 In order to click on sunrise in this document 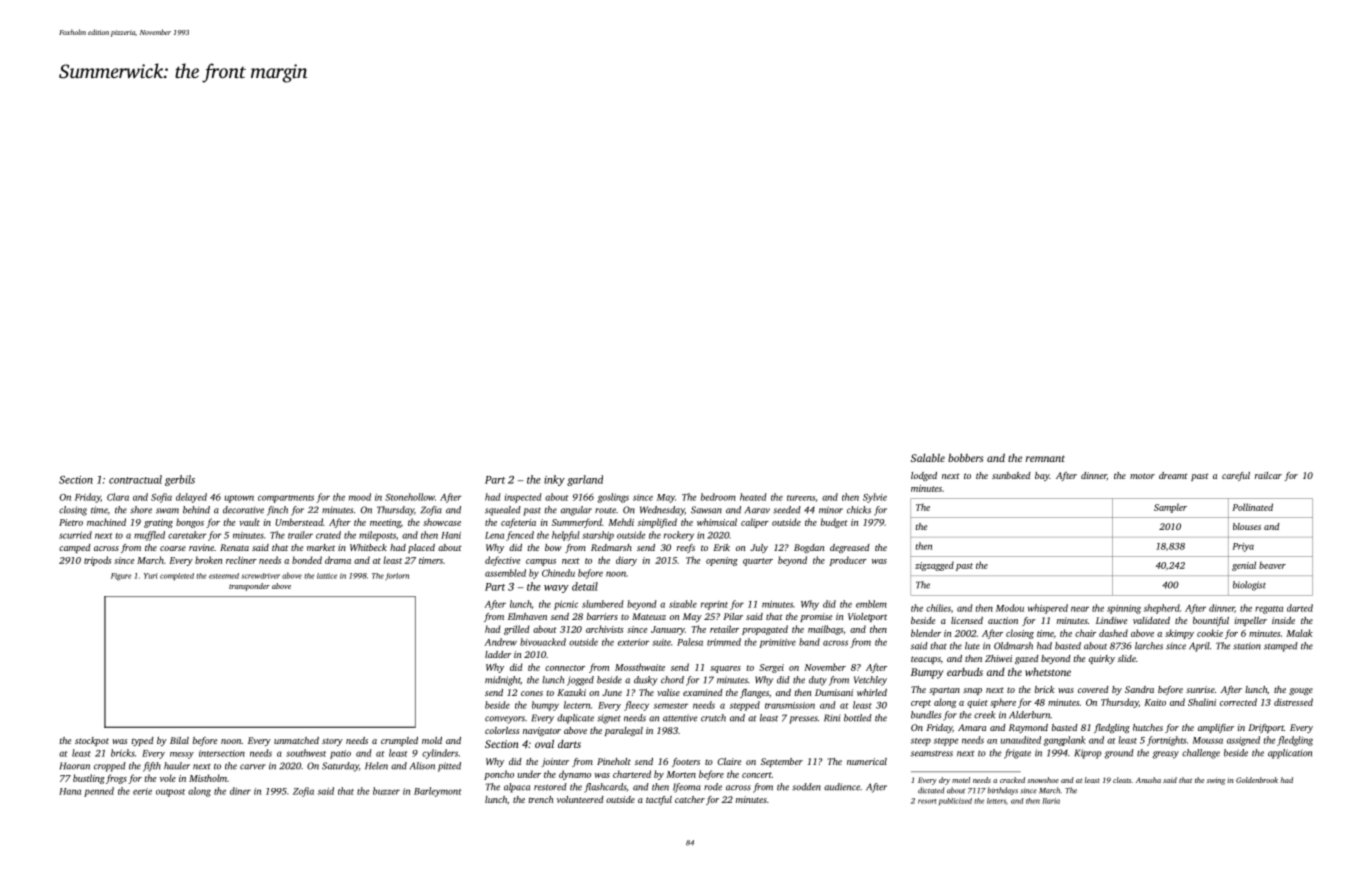, I will do `click(1200, 689)`.
